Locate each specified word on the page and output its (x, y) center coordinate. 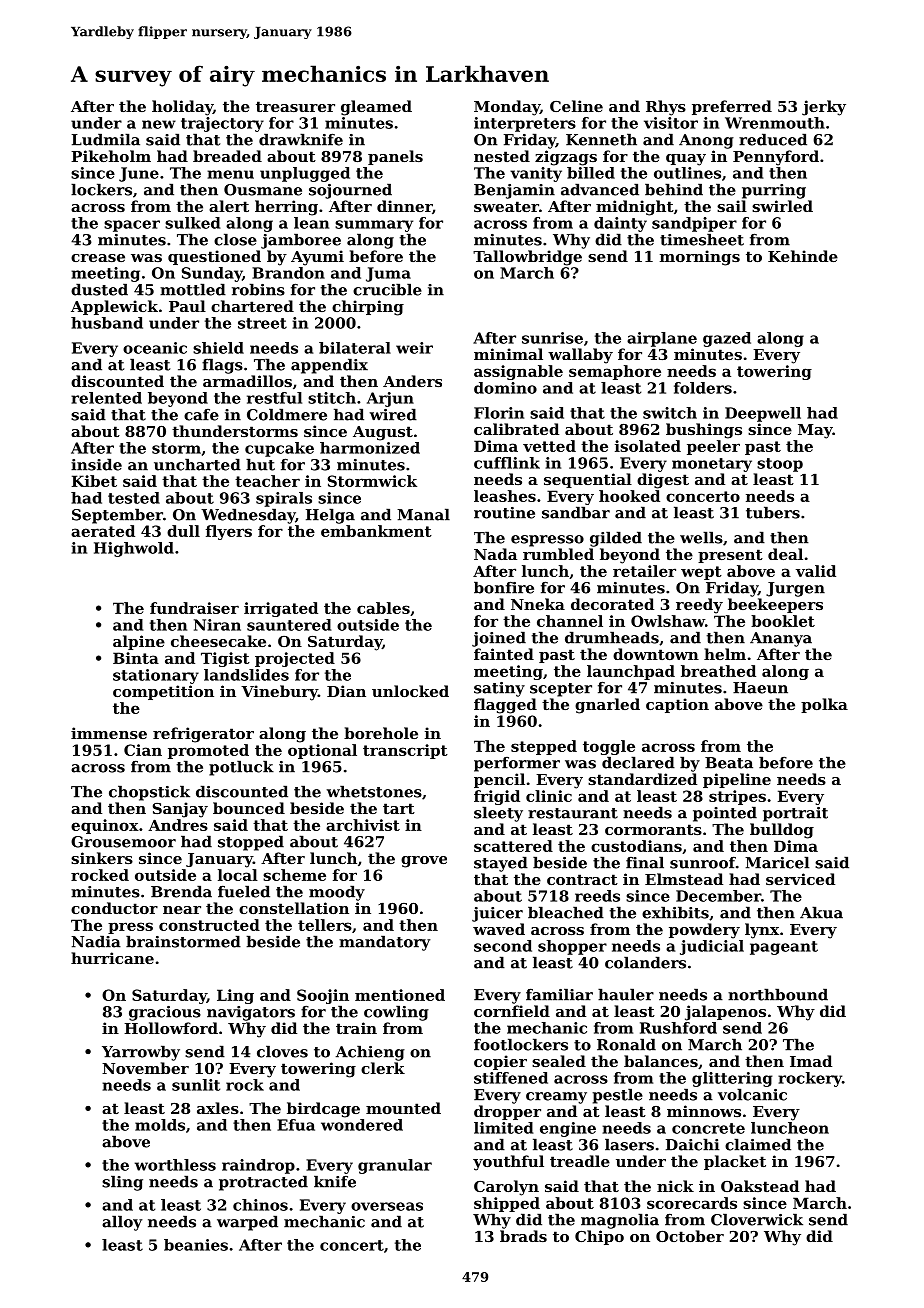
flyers (229, 532)
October (690, 1236)
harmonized (370, 448)
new (159, 124)
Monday (507, 108)
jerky (824, 108)
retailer (644, 571)
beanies (196, 1245)
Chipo (599, 1237)
